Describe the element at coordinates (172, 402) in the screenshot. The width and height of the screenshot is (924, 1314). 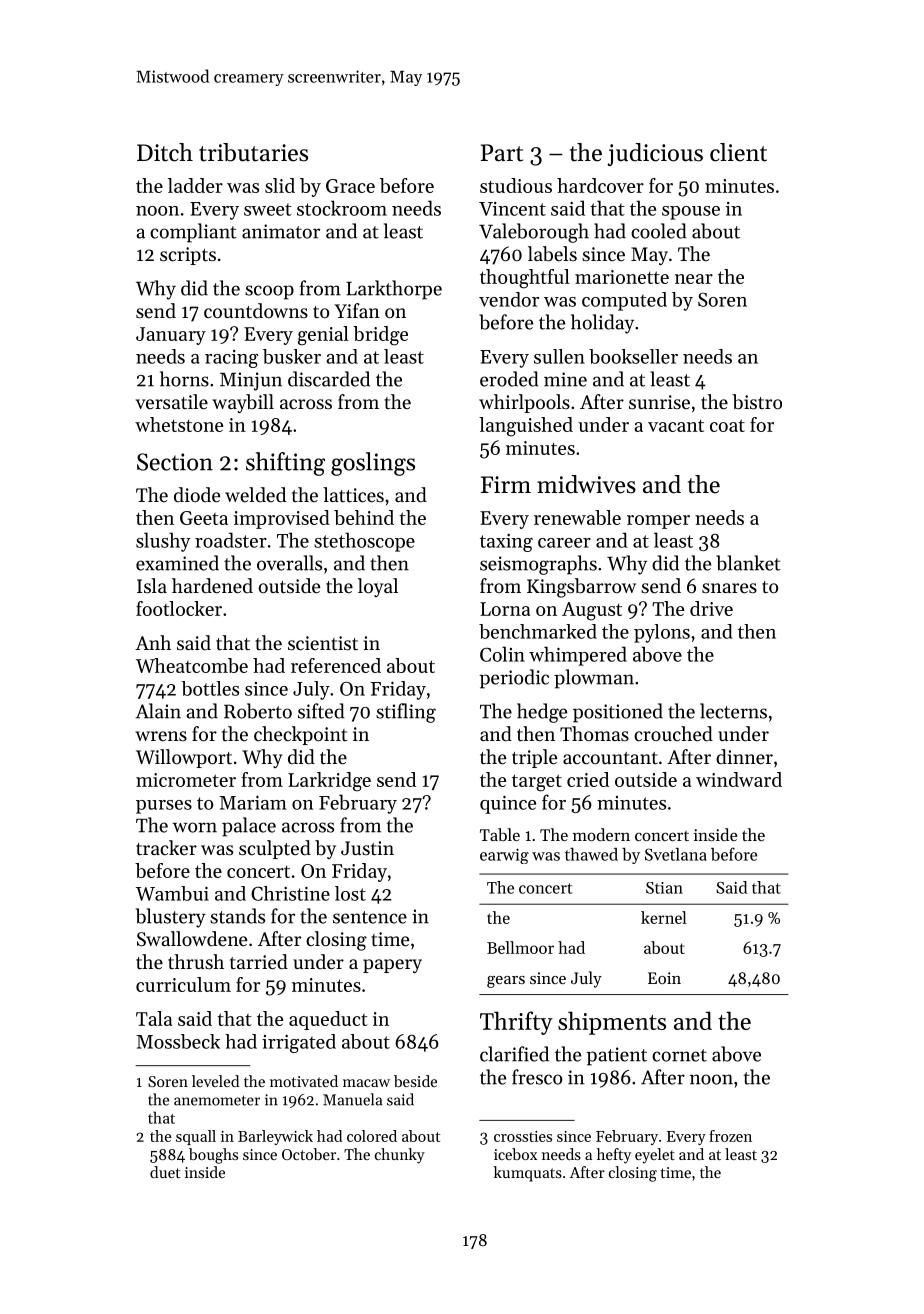
I see `versatile` at that location.
